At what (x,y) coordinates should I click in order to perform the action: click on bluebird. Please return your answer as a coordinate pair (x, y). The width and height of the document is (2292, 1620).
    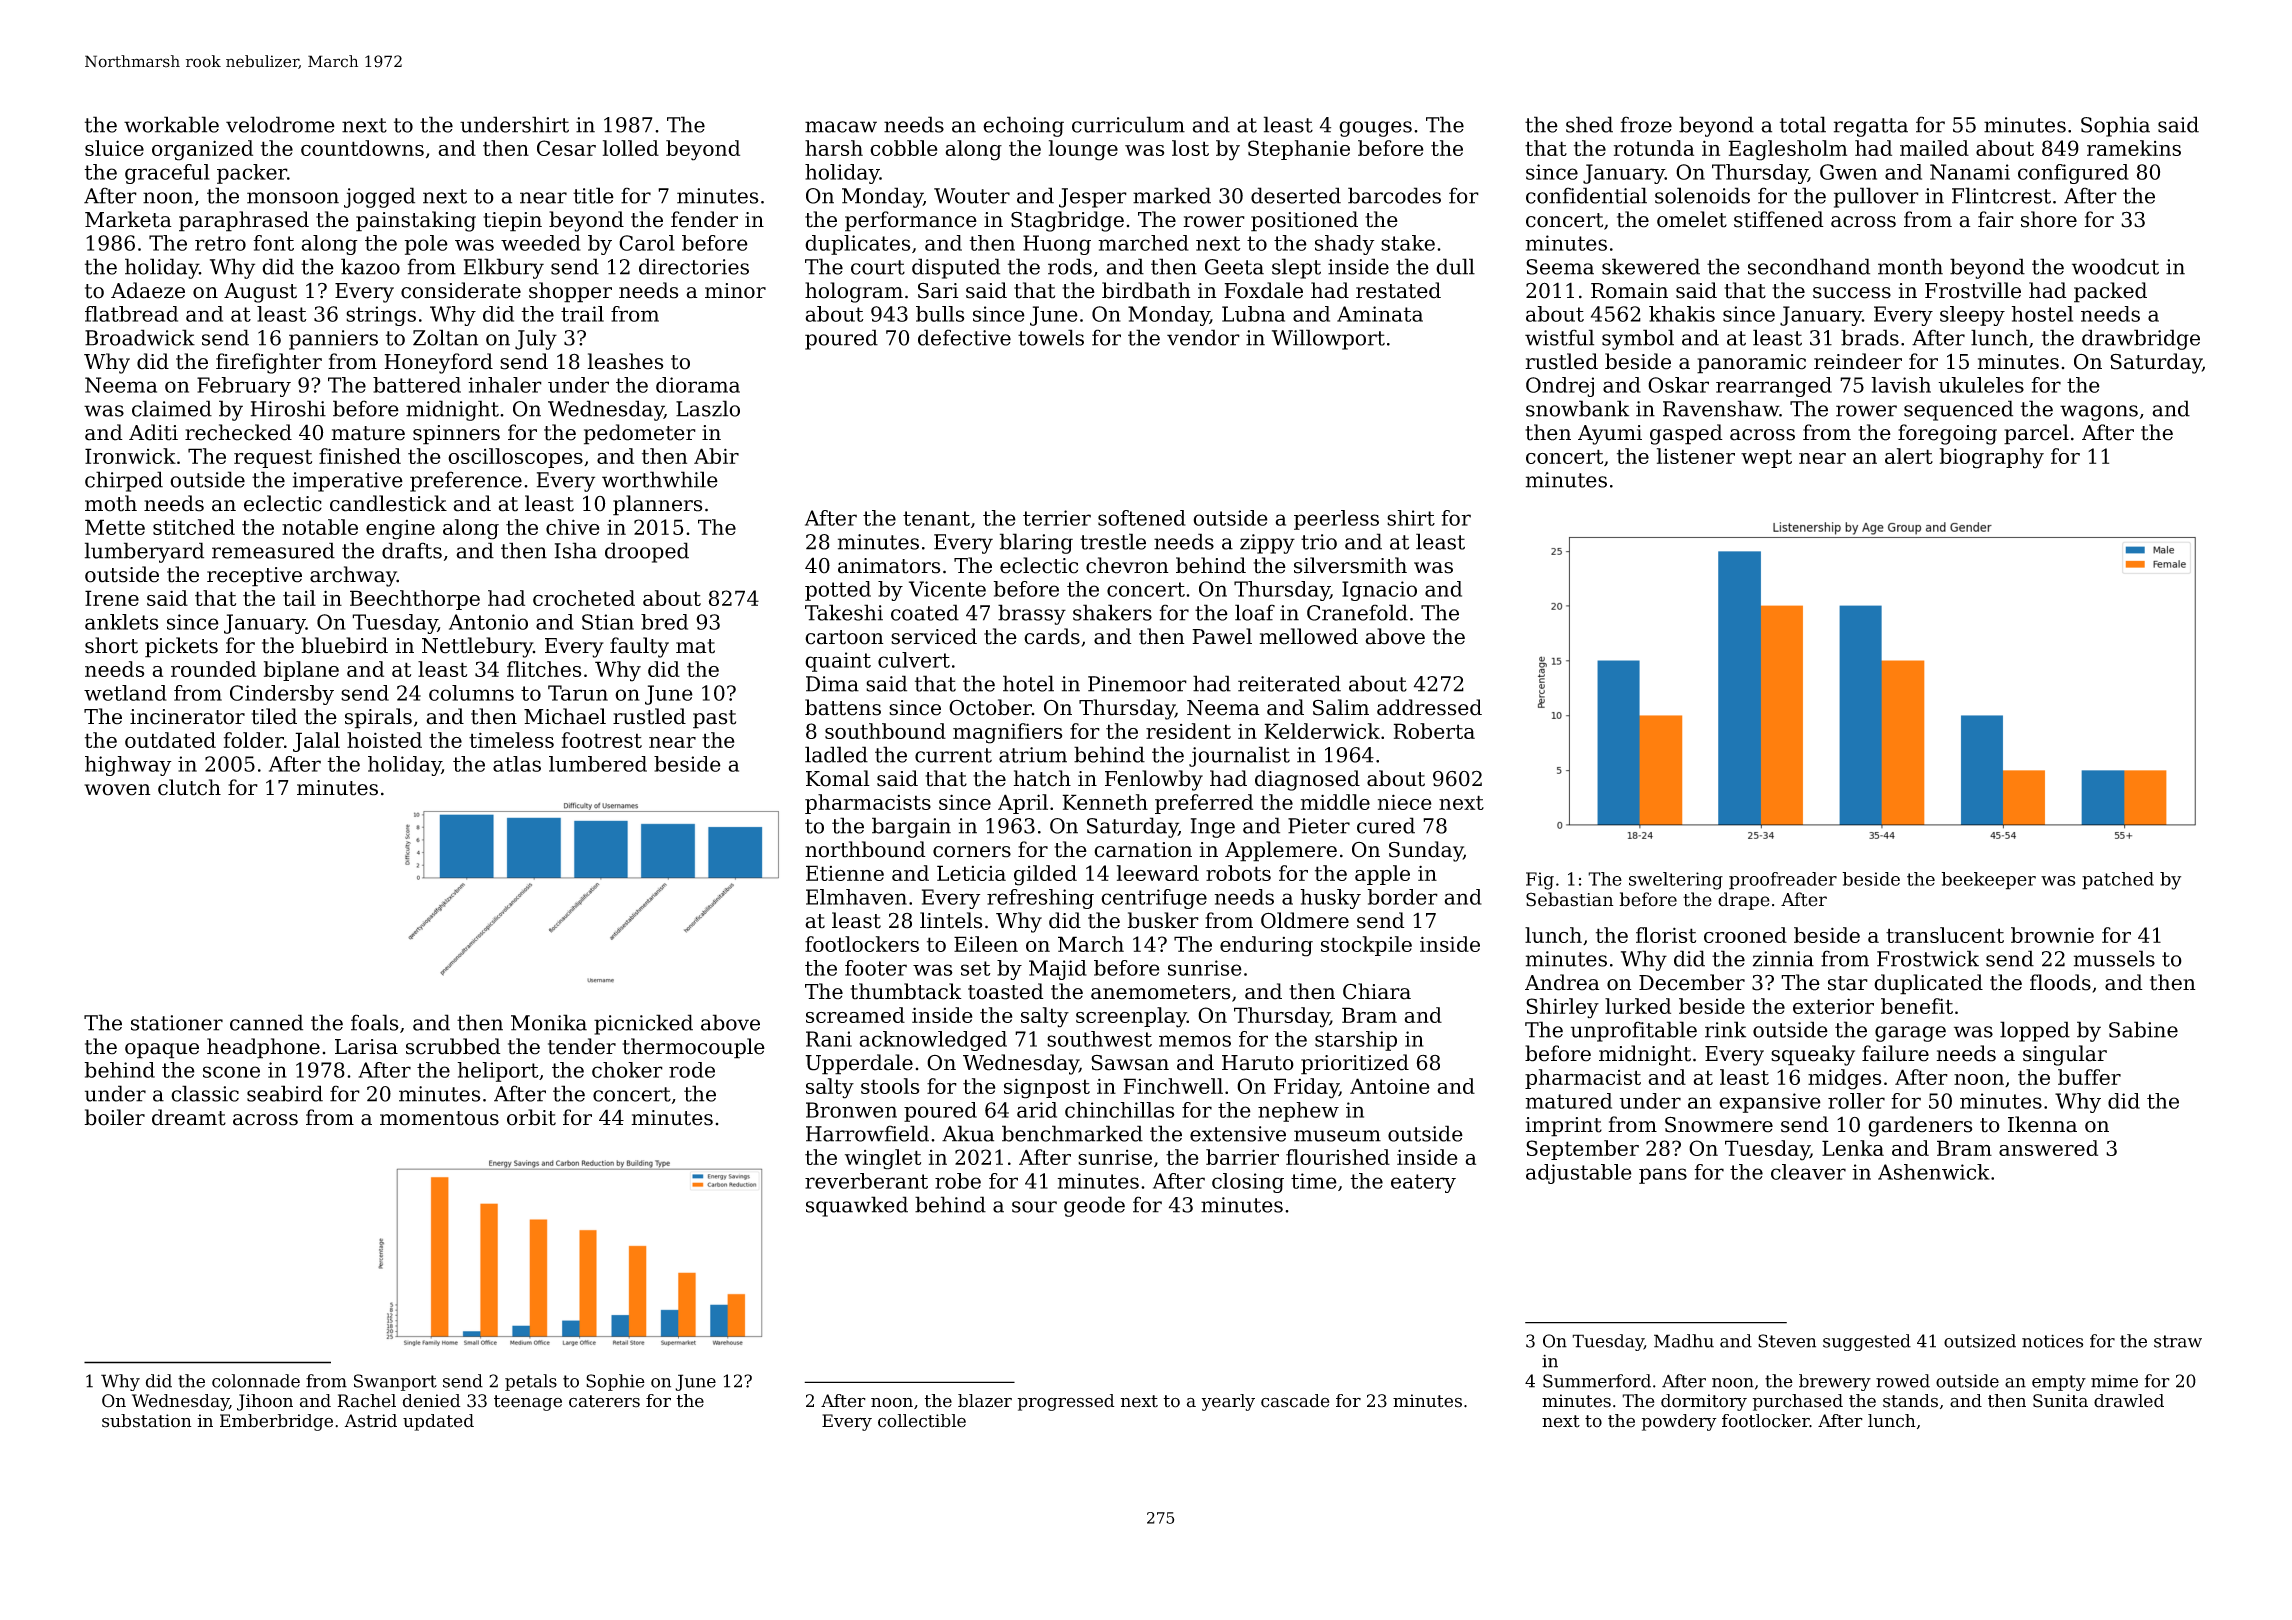
    Looking at the image, I should click on (344, 645).
